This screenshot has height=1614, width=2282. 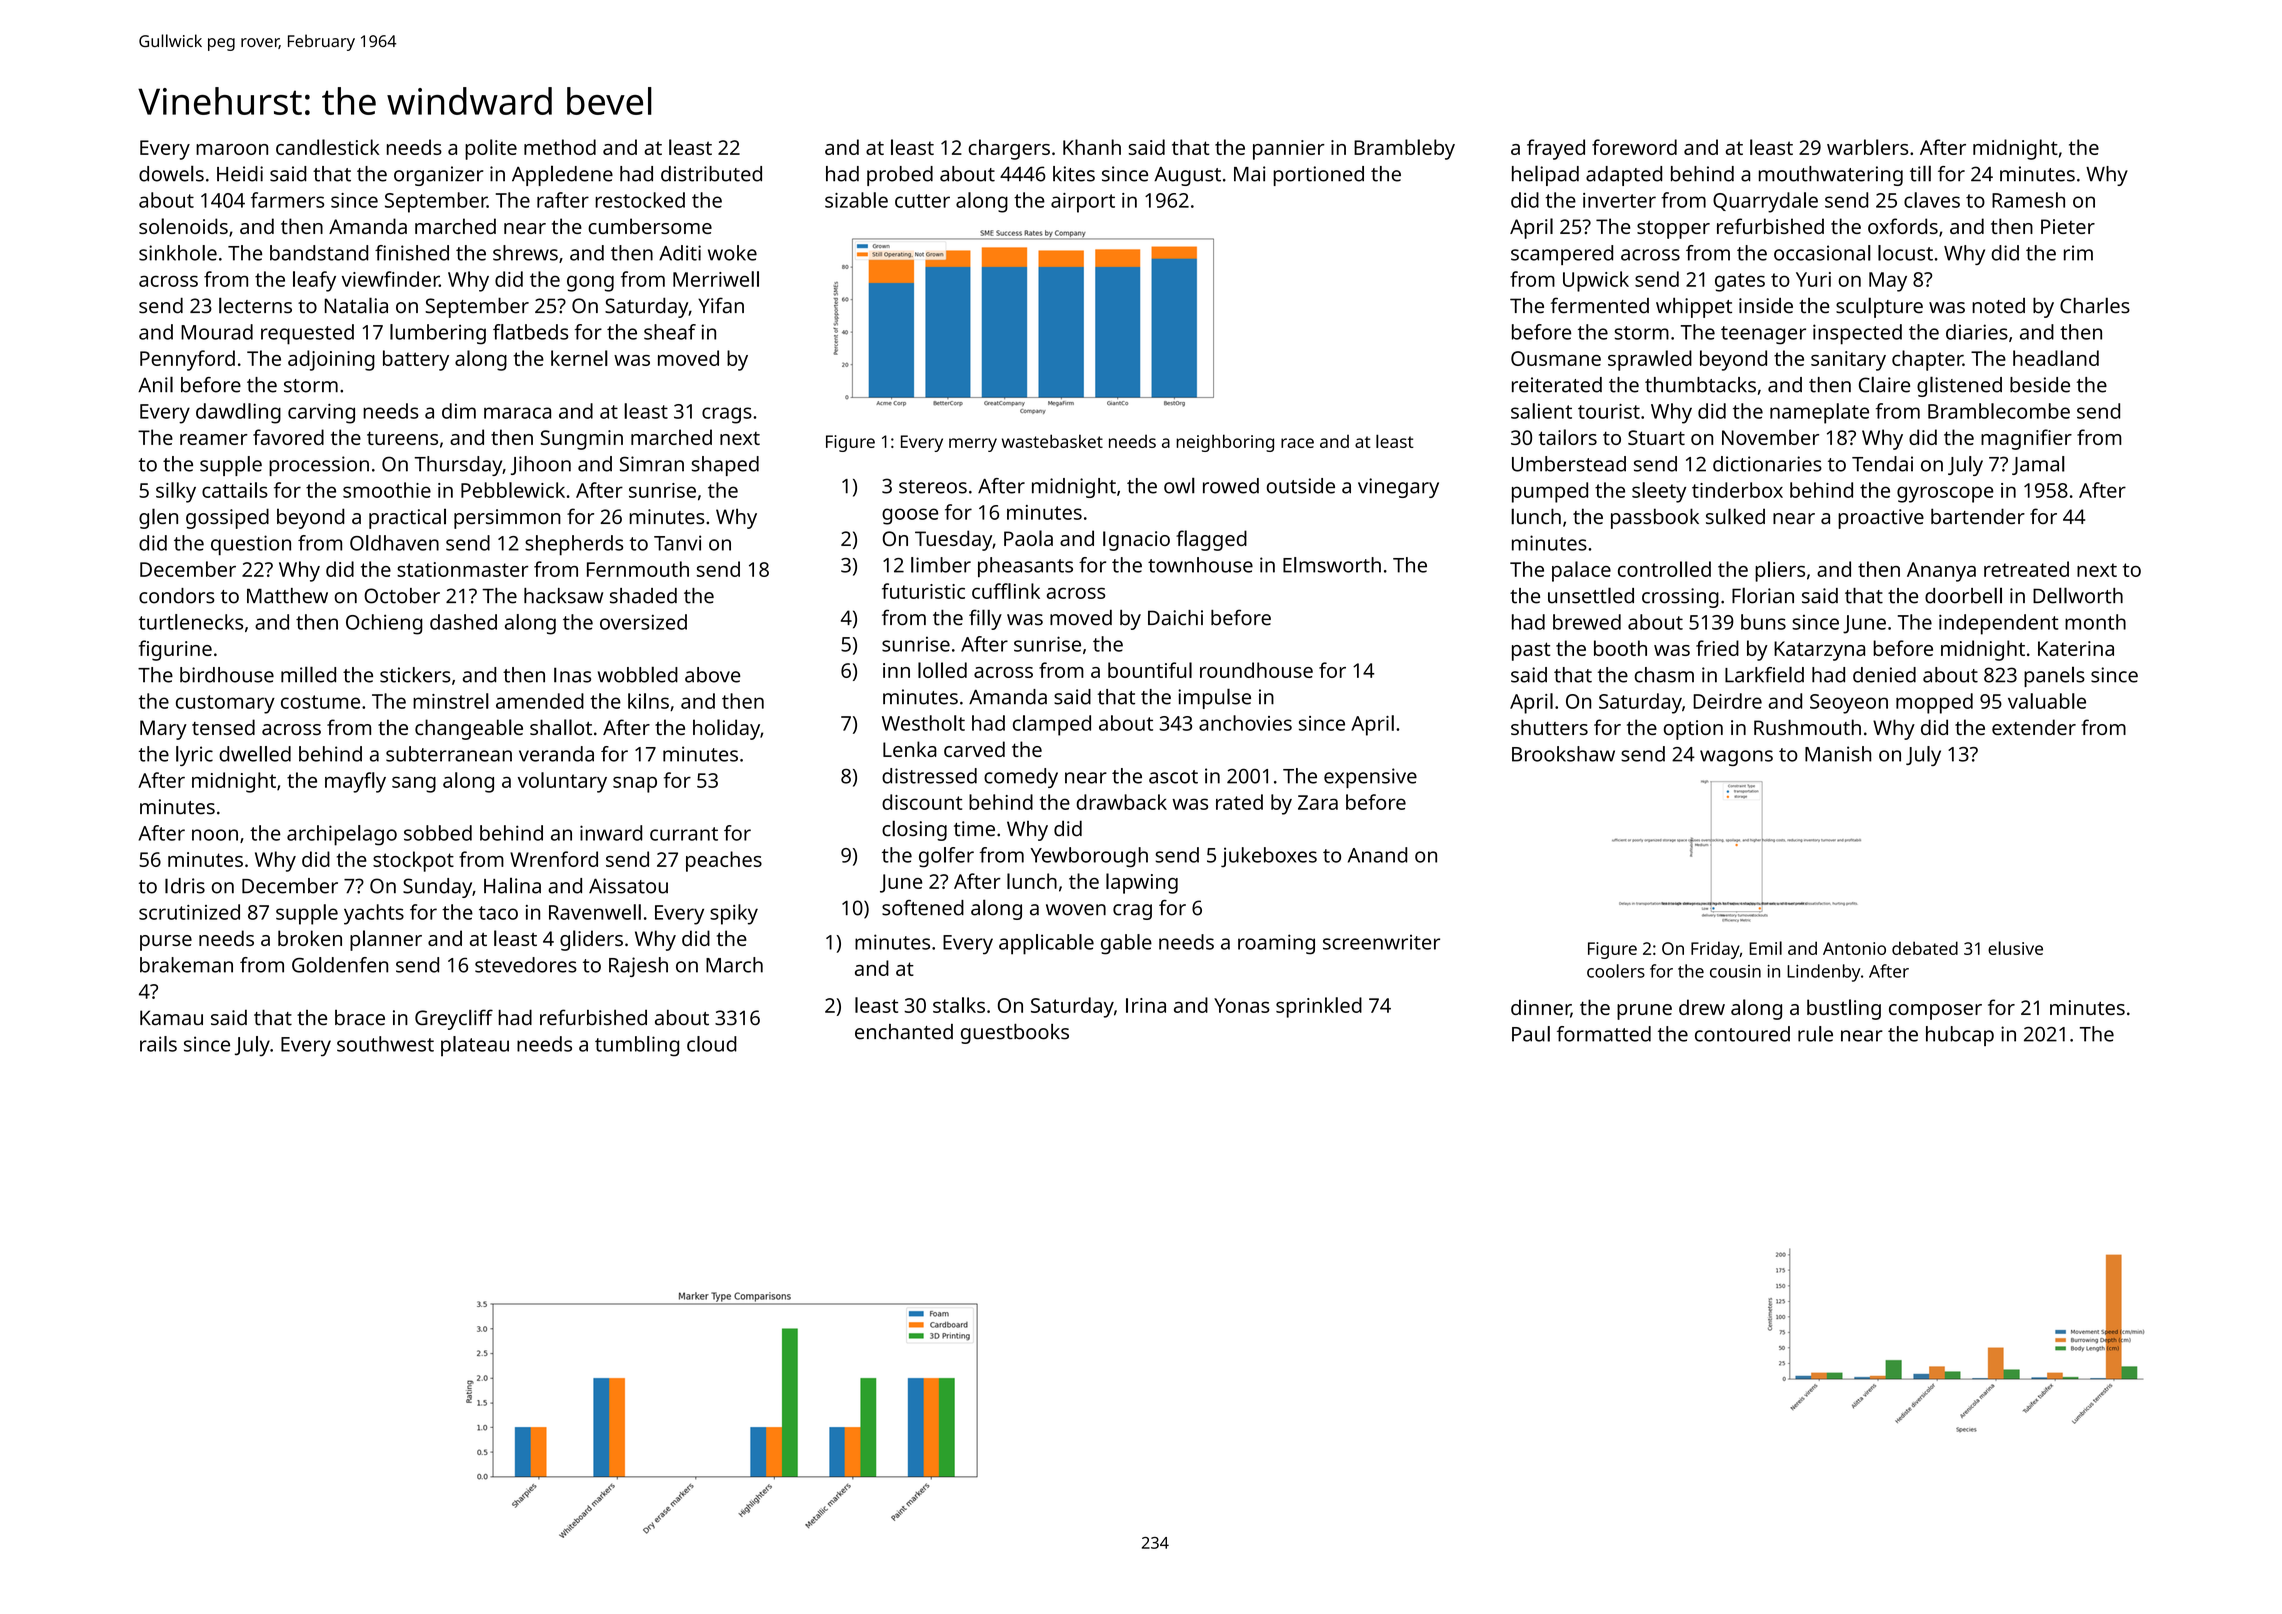 I want to click on lapwing, so click(x=1142, y=883).
